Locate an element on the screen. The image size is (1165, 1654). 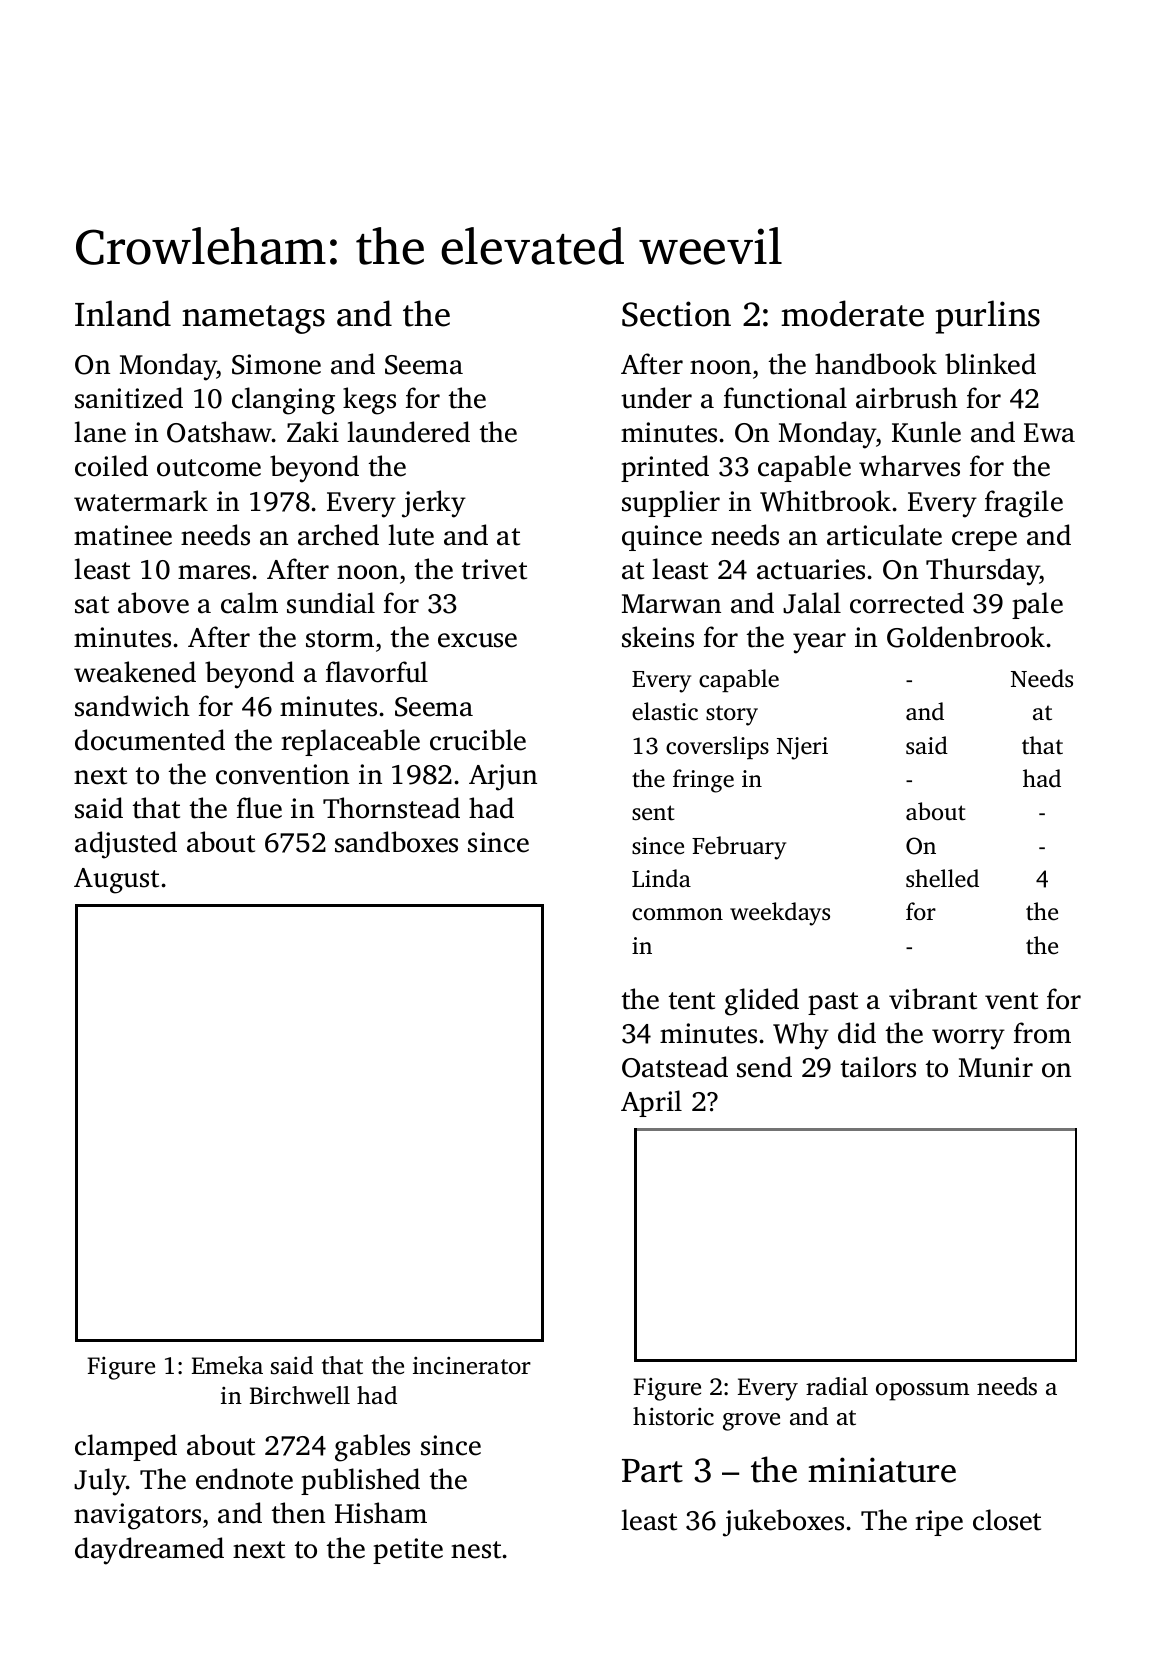
moderate is located at coordinates (852, 313).
